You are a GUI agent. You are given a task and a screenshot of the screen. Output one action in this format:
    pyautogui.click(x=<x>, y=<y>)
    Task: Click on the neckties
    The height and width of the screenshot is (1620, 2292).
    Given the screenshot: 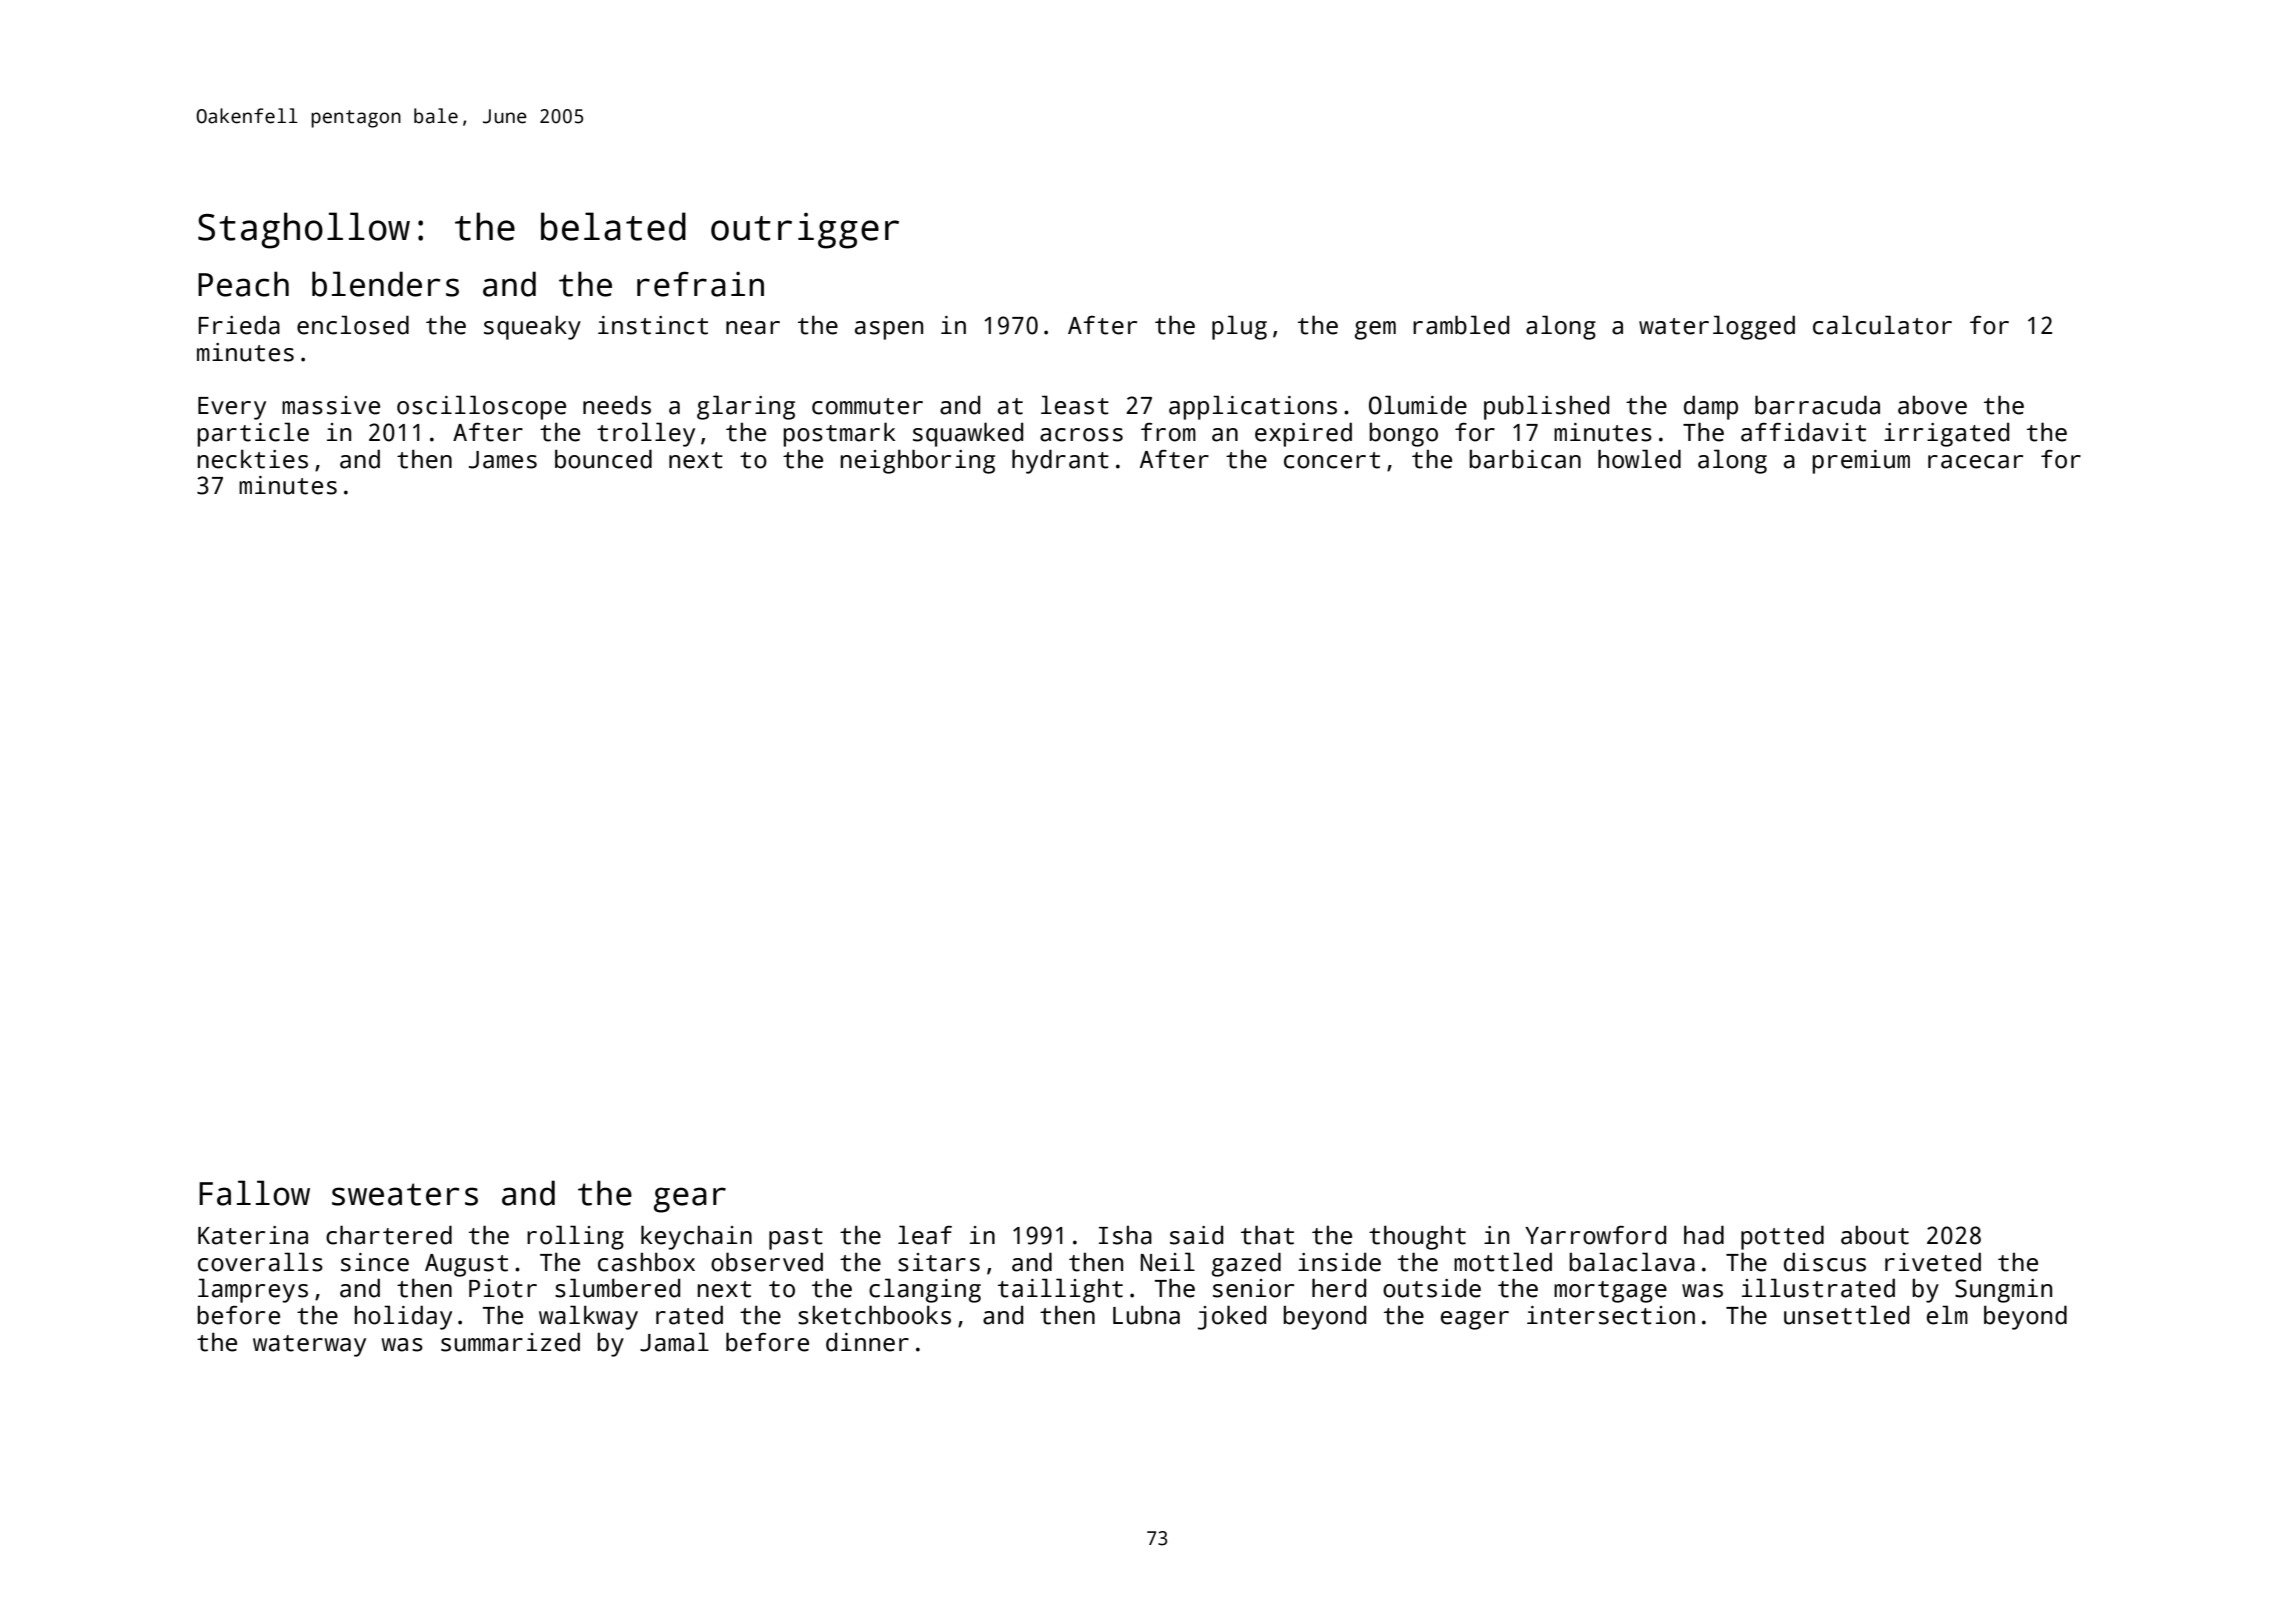 What is the action you would take?
    pyautogui.click(x=253, y=459)
